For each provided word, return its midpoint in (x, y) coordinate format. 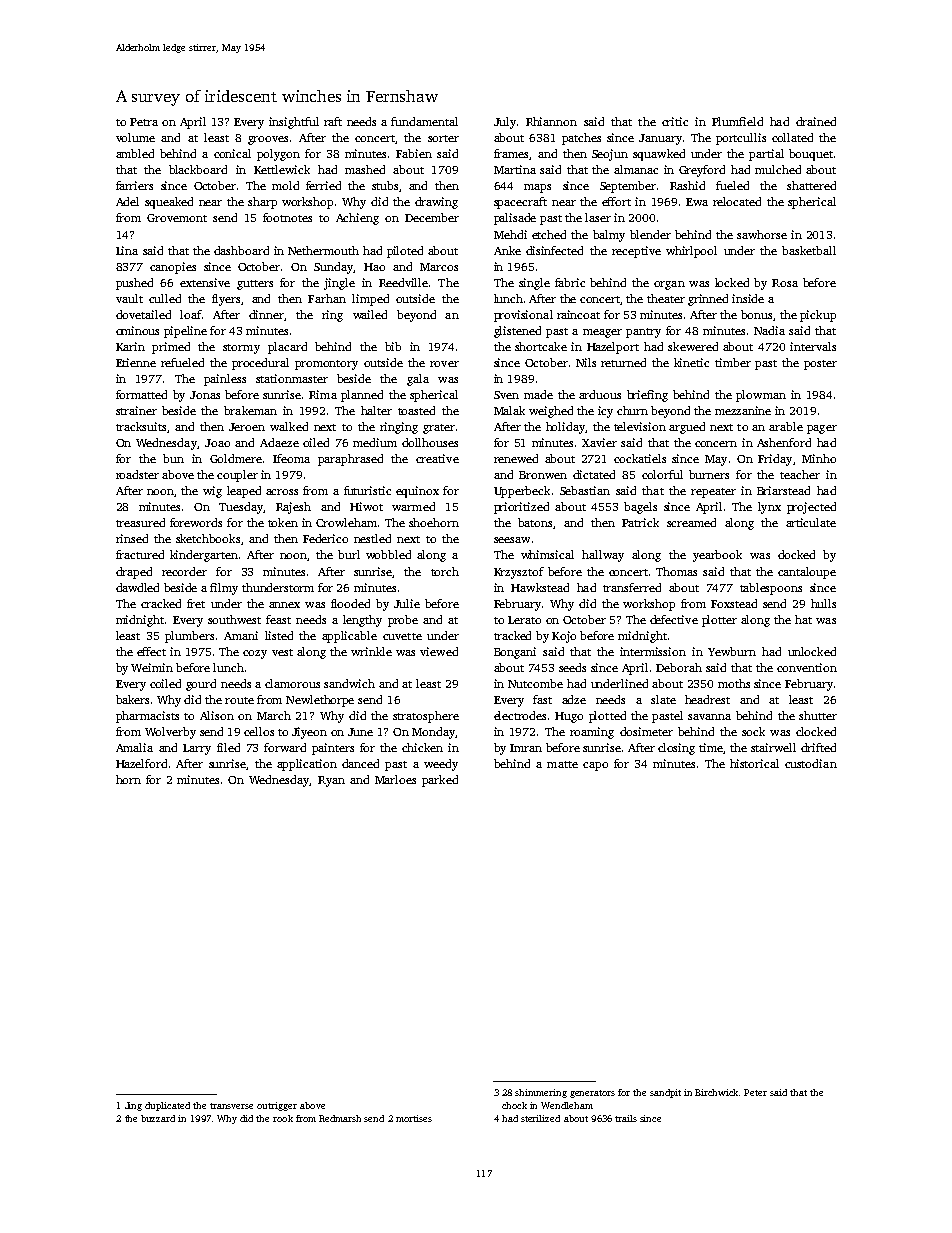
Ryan (331, 781)
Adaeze (279, 442)
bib (393, 346)
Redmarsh (340, 1118)
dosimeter (646, 731)
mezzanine (743, 410)
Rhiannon (551, 121)
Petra (144, 122)
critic (675, 121)
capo (595, 766)
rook (283, 1118)
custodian (811, 763)
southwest (234, 619)
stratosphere (426, 717)
